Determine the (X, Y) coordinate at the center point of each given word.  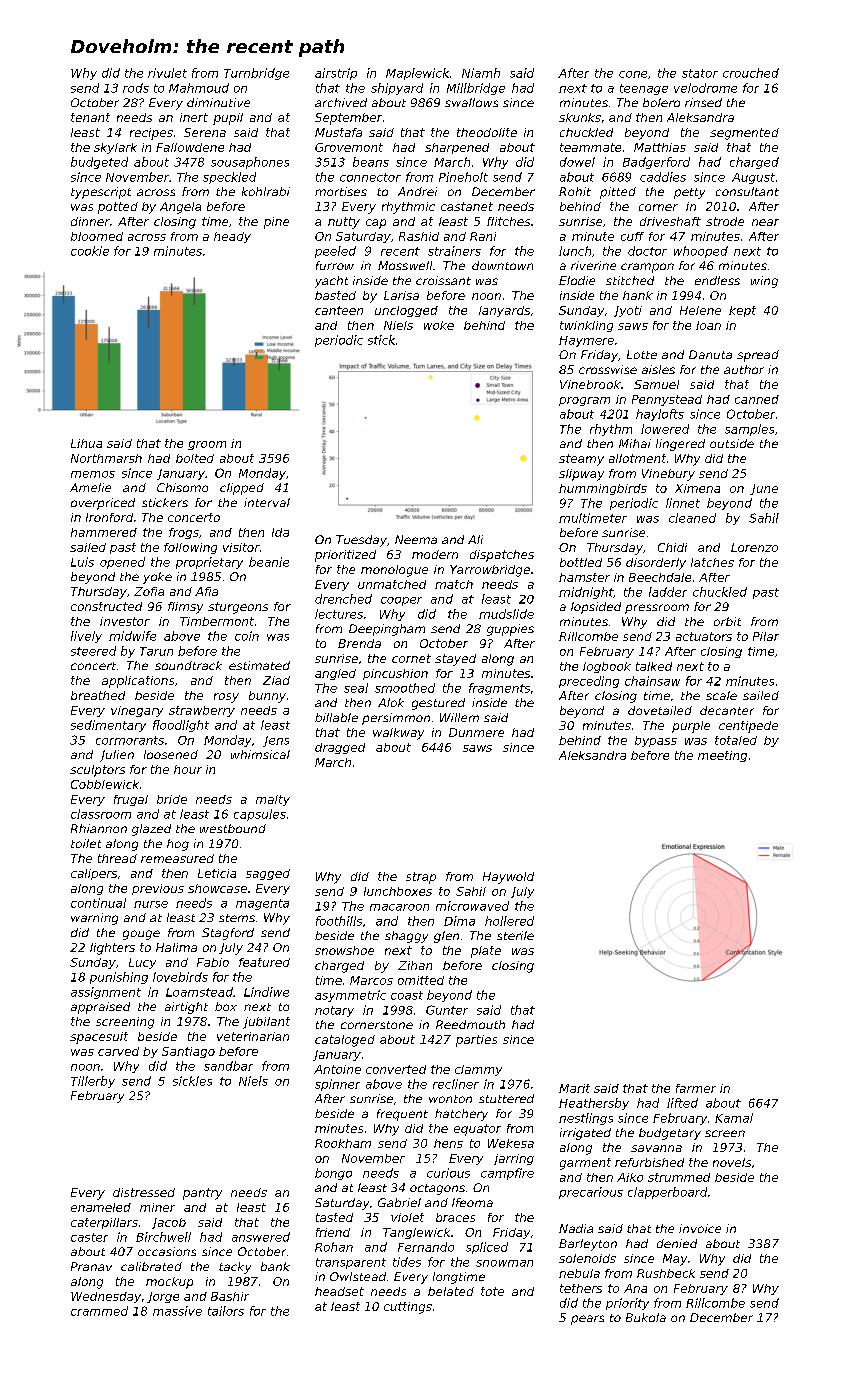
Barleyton (588, 1245)
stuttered (506, 1098)
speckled (229, 178)
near (765, 222)
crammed (99, 1311)
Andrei (417, 191)
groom (207, 445)
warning (94, 919)
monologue (394, 571)
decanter (727, 710)
